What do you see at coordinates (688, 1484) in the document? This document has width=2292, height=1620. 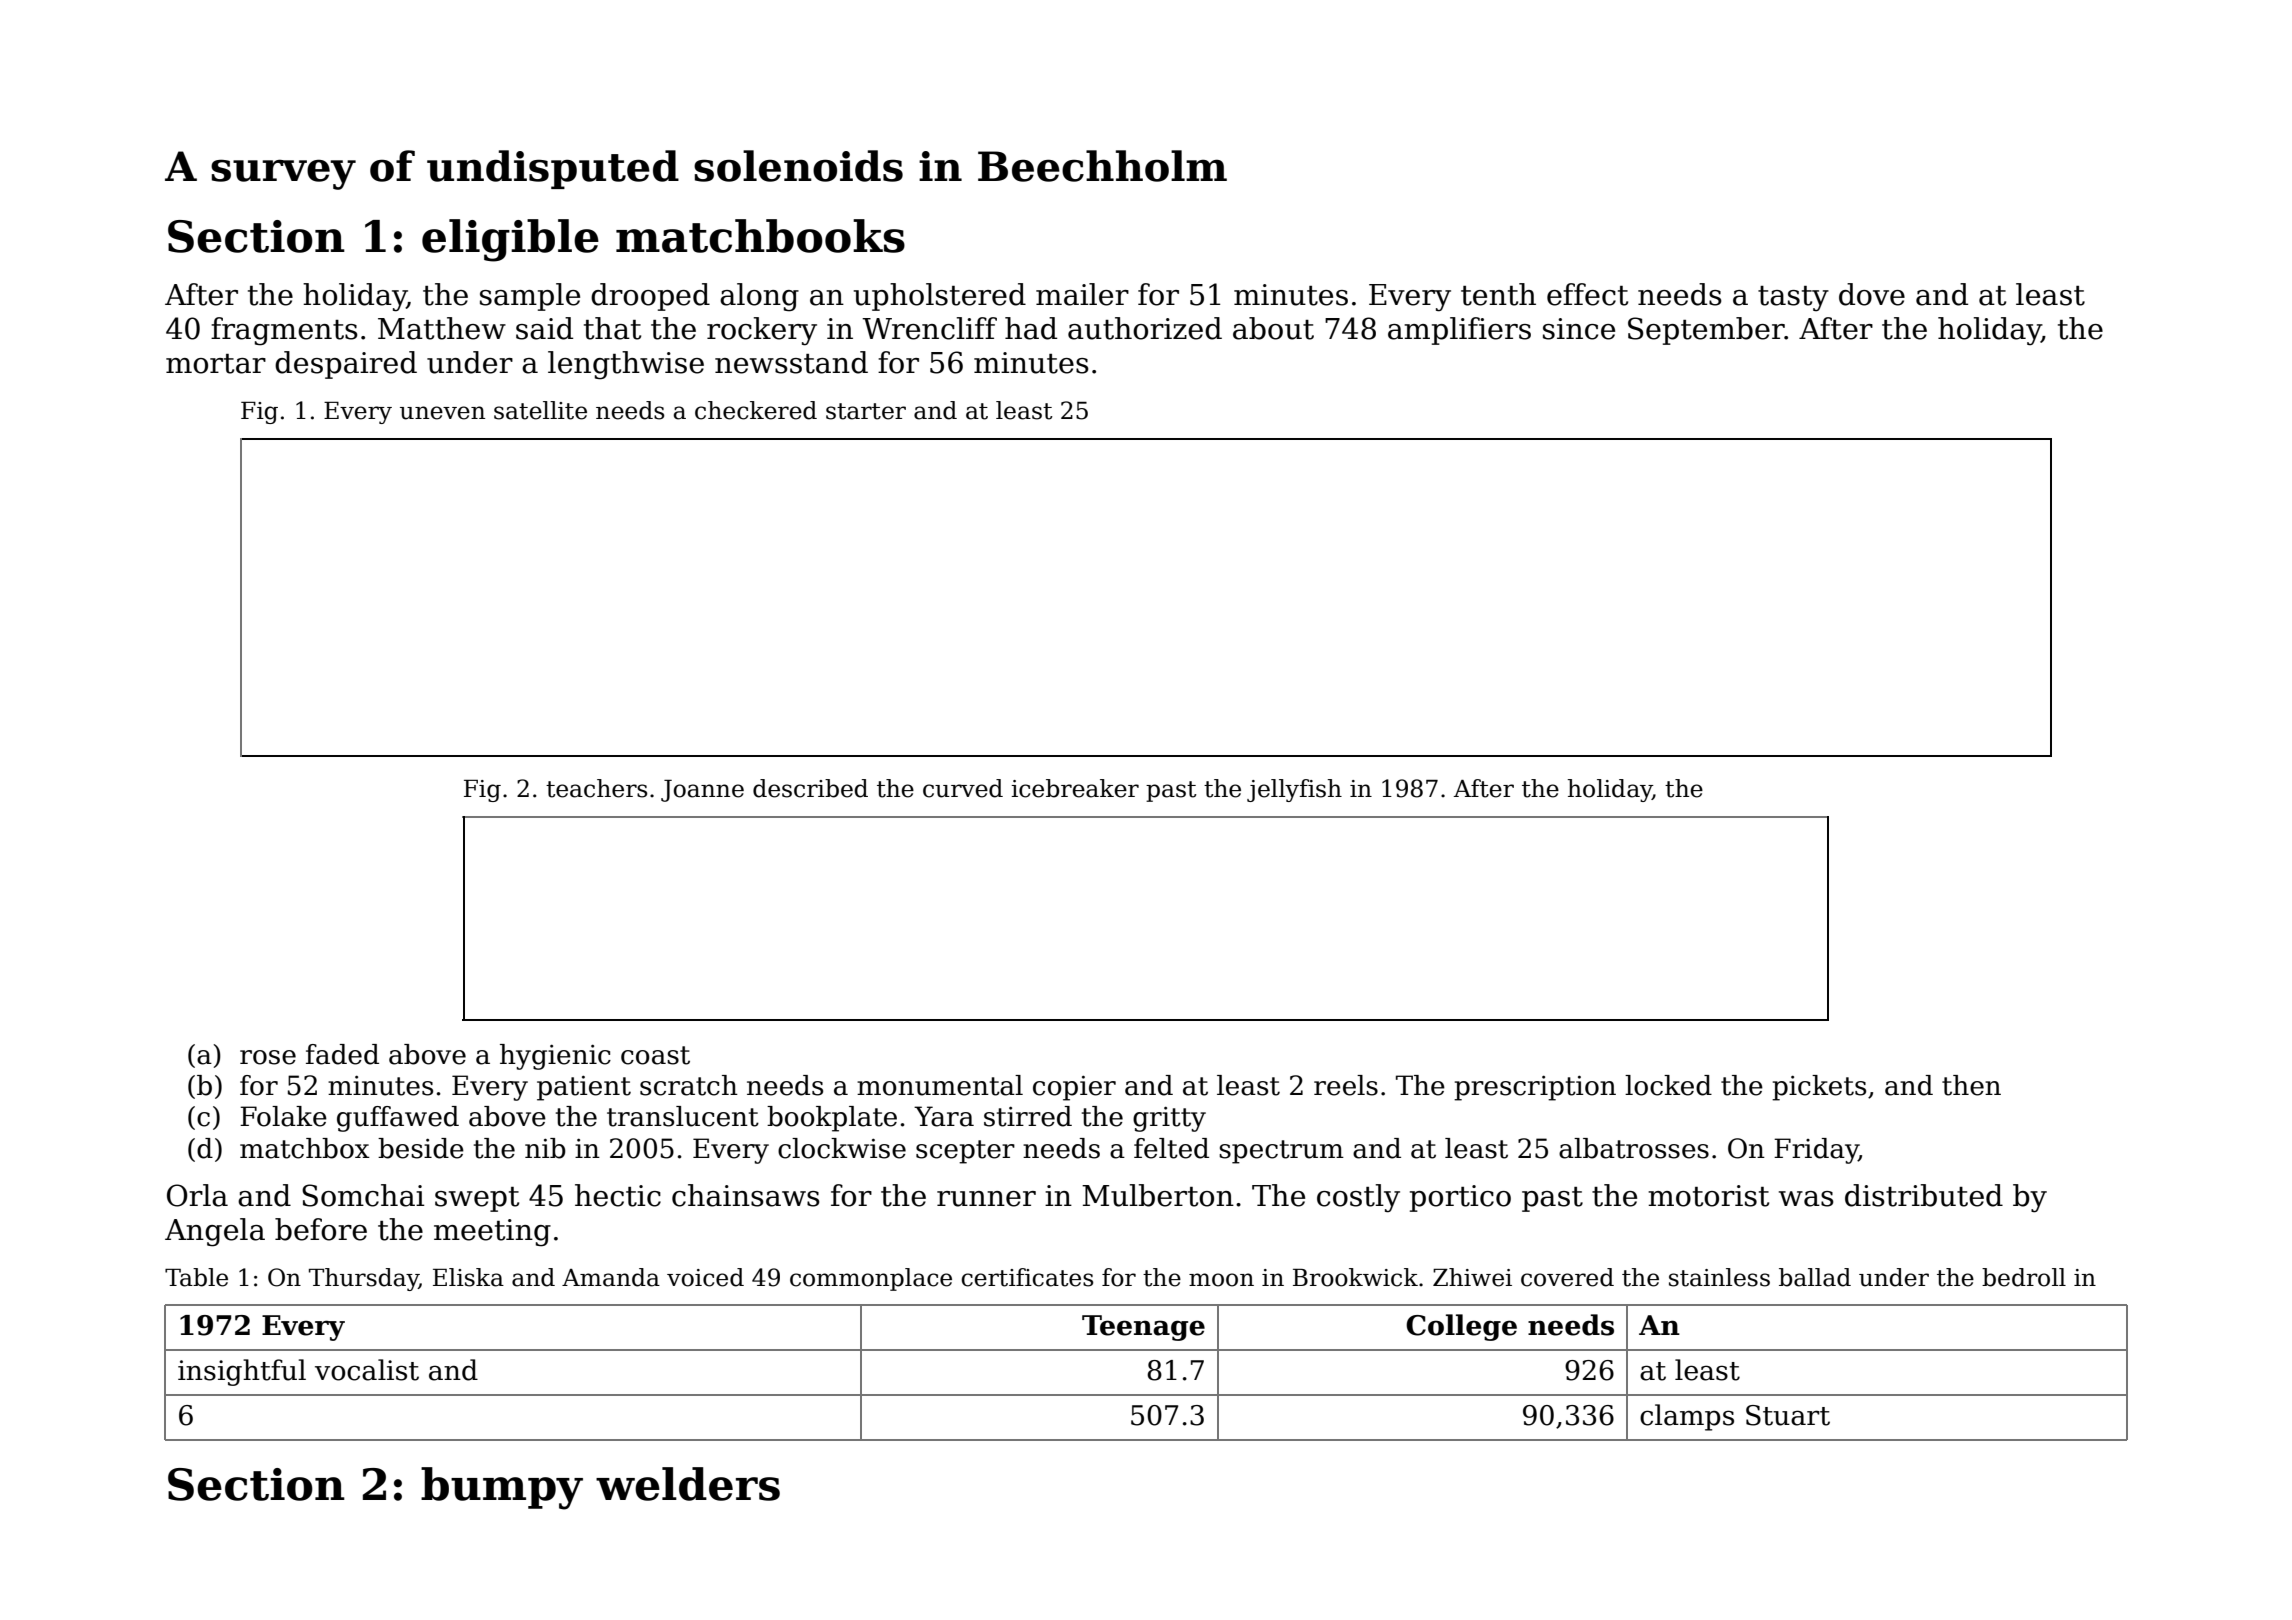 I see `welders` at bounding box center [688, 1484].
